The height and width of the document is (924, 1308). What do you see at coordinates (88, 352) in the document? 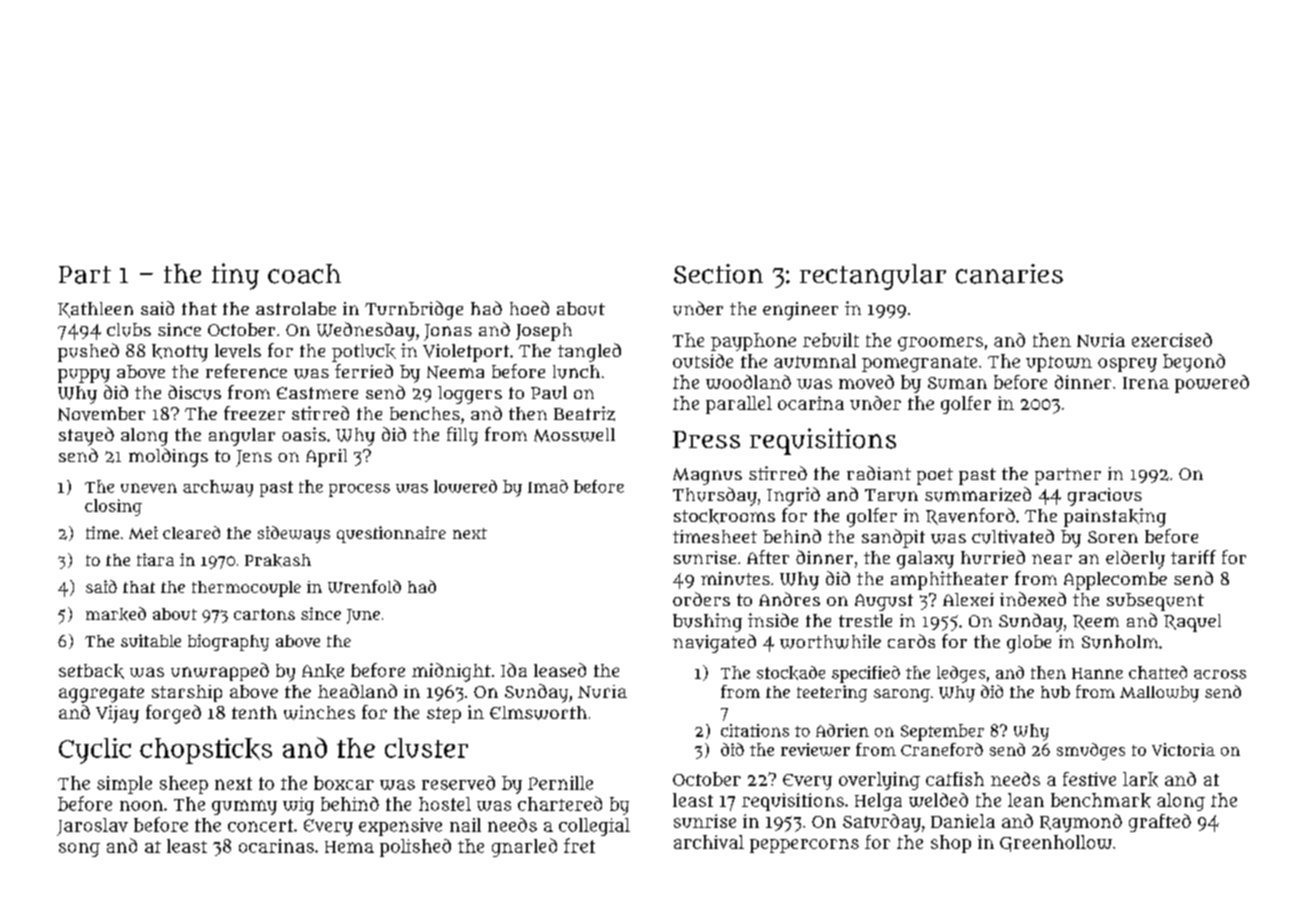
I see `pushed` at bounding box center [88, 352].
